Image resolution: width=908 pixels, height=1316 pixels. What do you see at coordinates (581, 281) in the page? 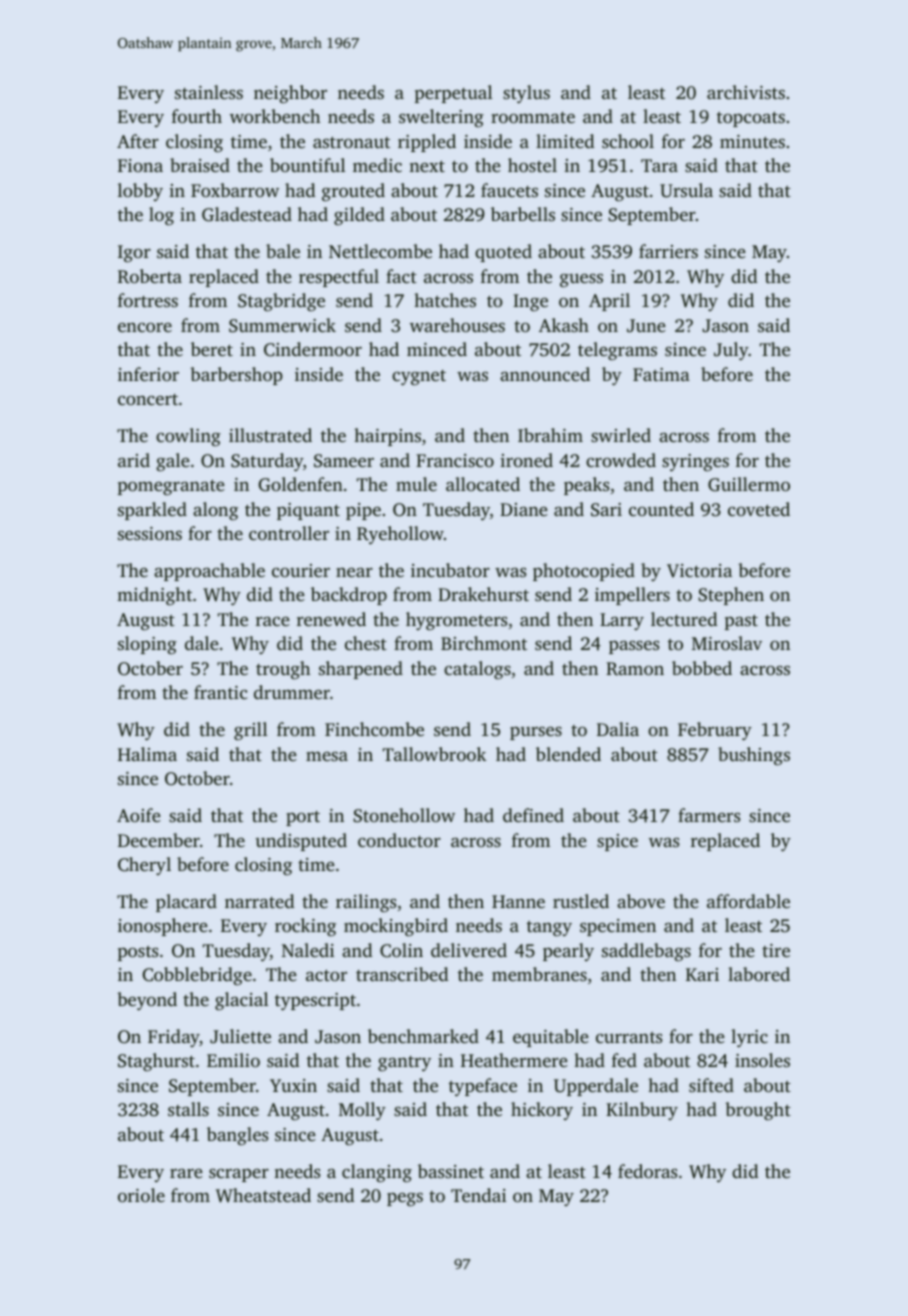
I see `guess` at bounding box center [581, 281].
